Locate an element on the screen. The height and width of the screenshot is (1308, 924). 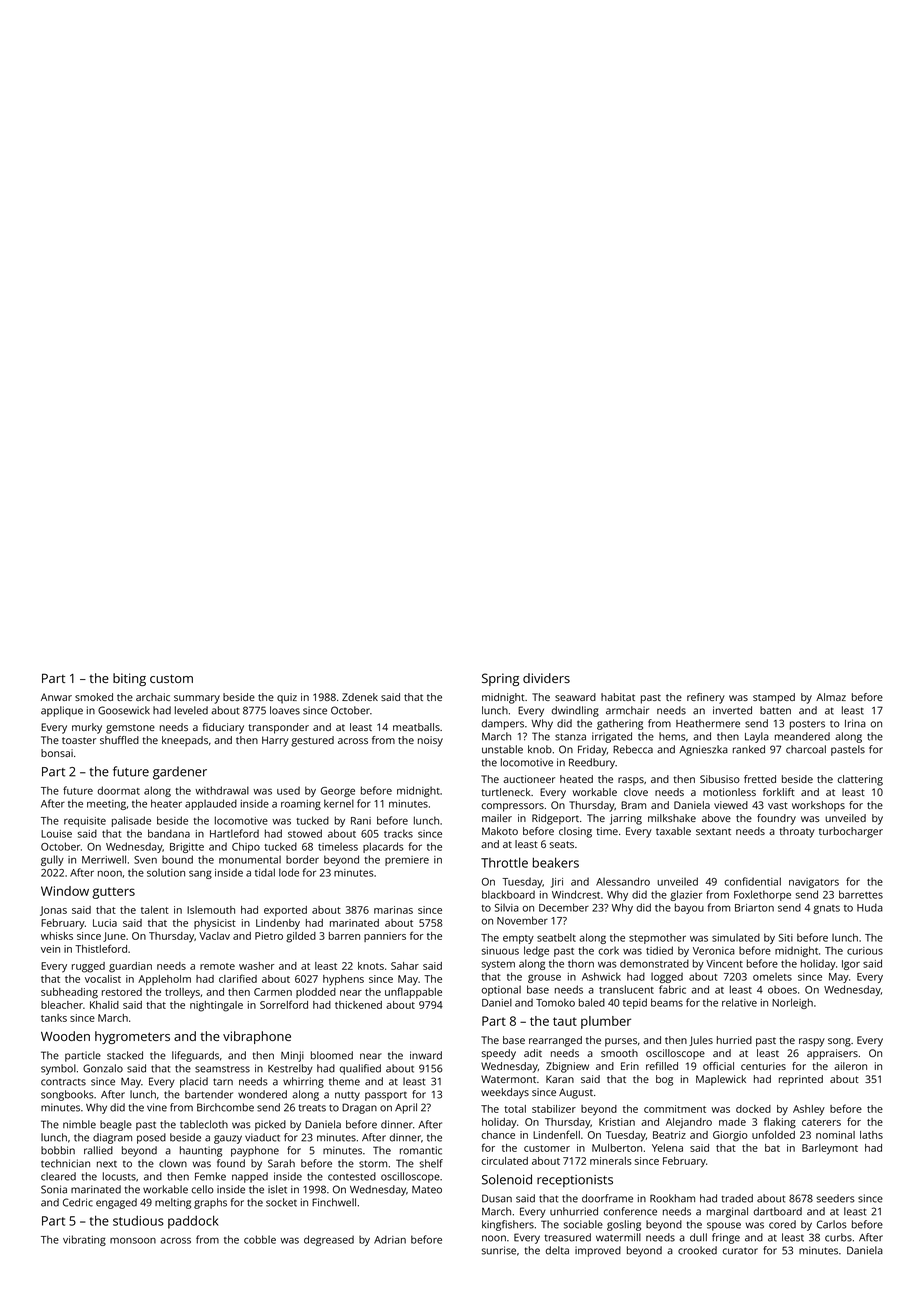
batten is located at coordinates (775, 710).
